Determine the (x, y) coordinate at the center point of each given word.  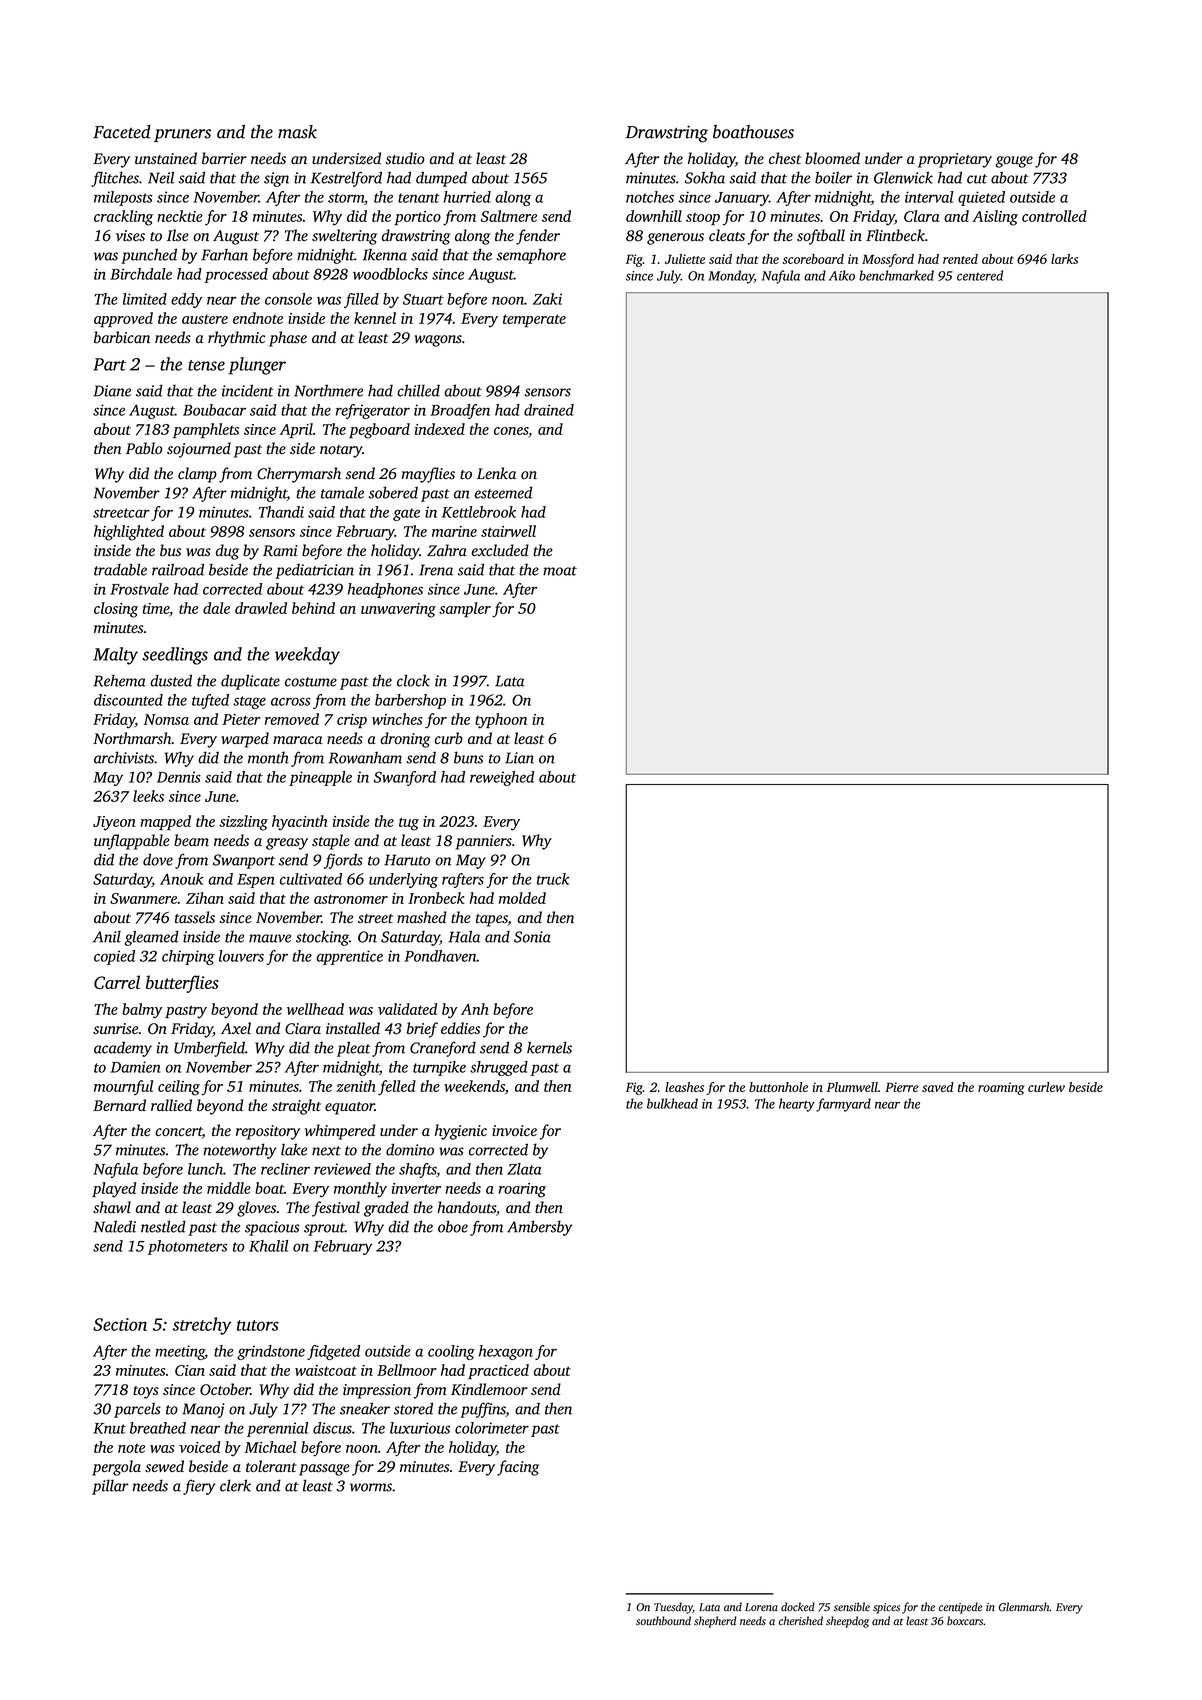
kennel (375, 318)
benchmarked (896, 275)
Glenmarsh (1024, 1607)
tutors (258, 1325)
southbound (663, 1621)
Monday (731, 277)
